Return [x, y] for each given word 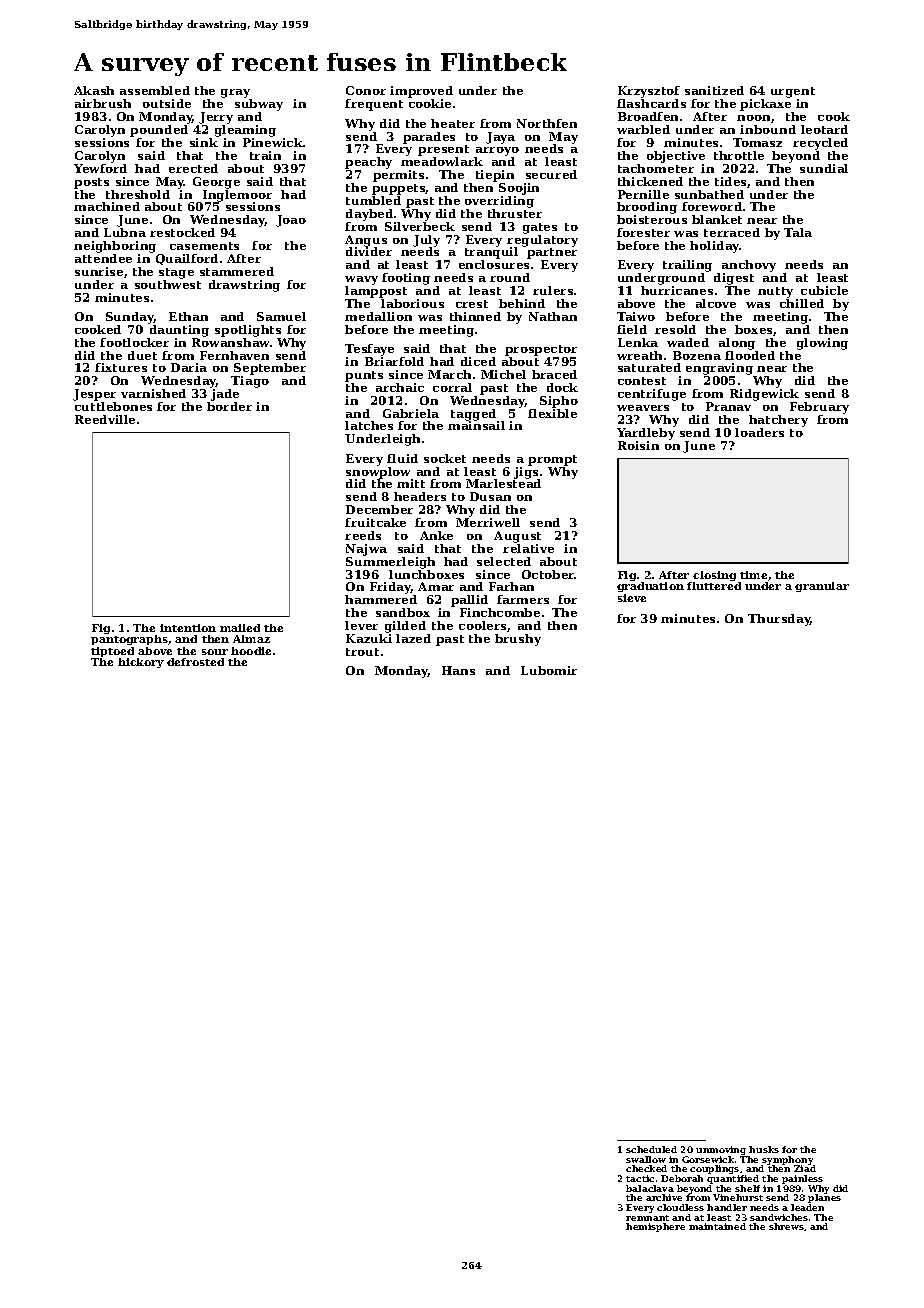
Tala [798, 232]
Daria [189, 367]
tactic [640, 1178]
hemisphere [655, 1227]
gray [235, 93]
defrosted [195, 662]
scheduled [651, 1149]
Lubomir [549, 670]
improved [421, 92]
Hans [458, 670]
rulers [553, 290]
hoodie [251, 651]
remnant [647, 1218]
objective [676, 157]
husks [764, 1149]
